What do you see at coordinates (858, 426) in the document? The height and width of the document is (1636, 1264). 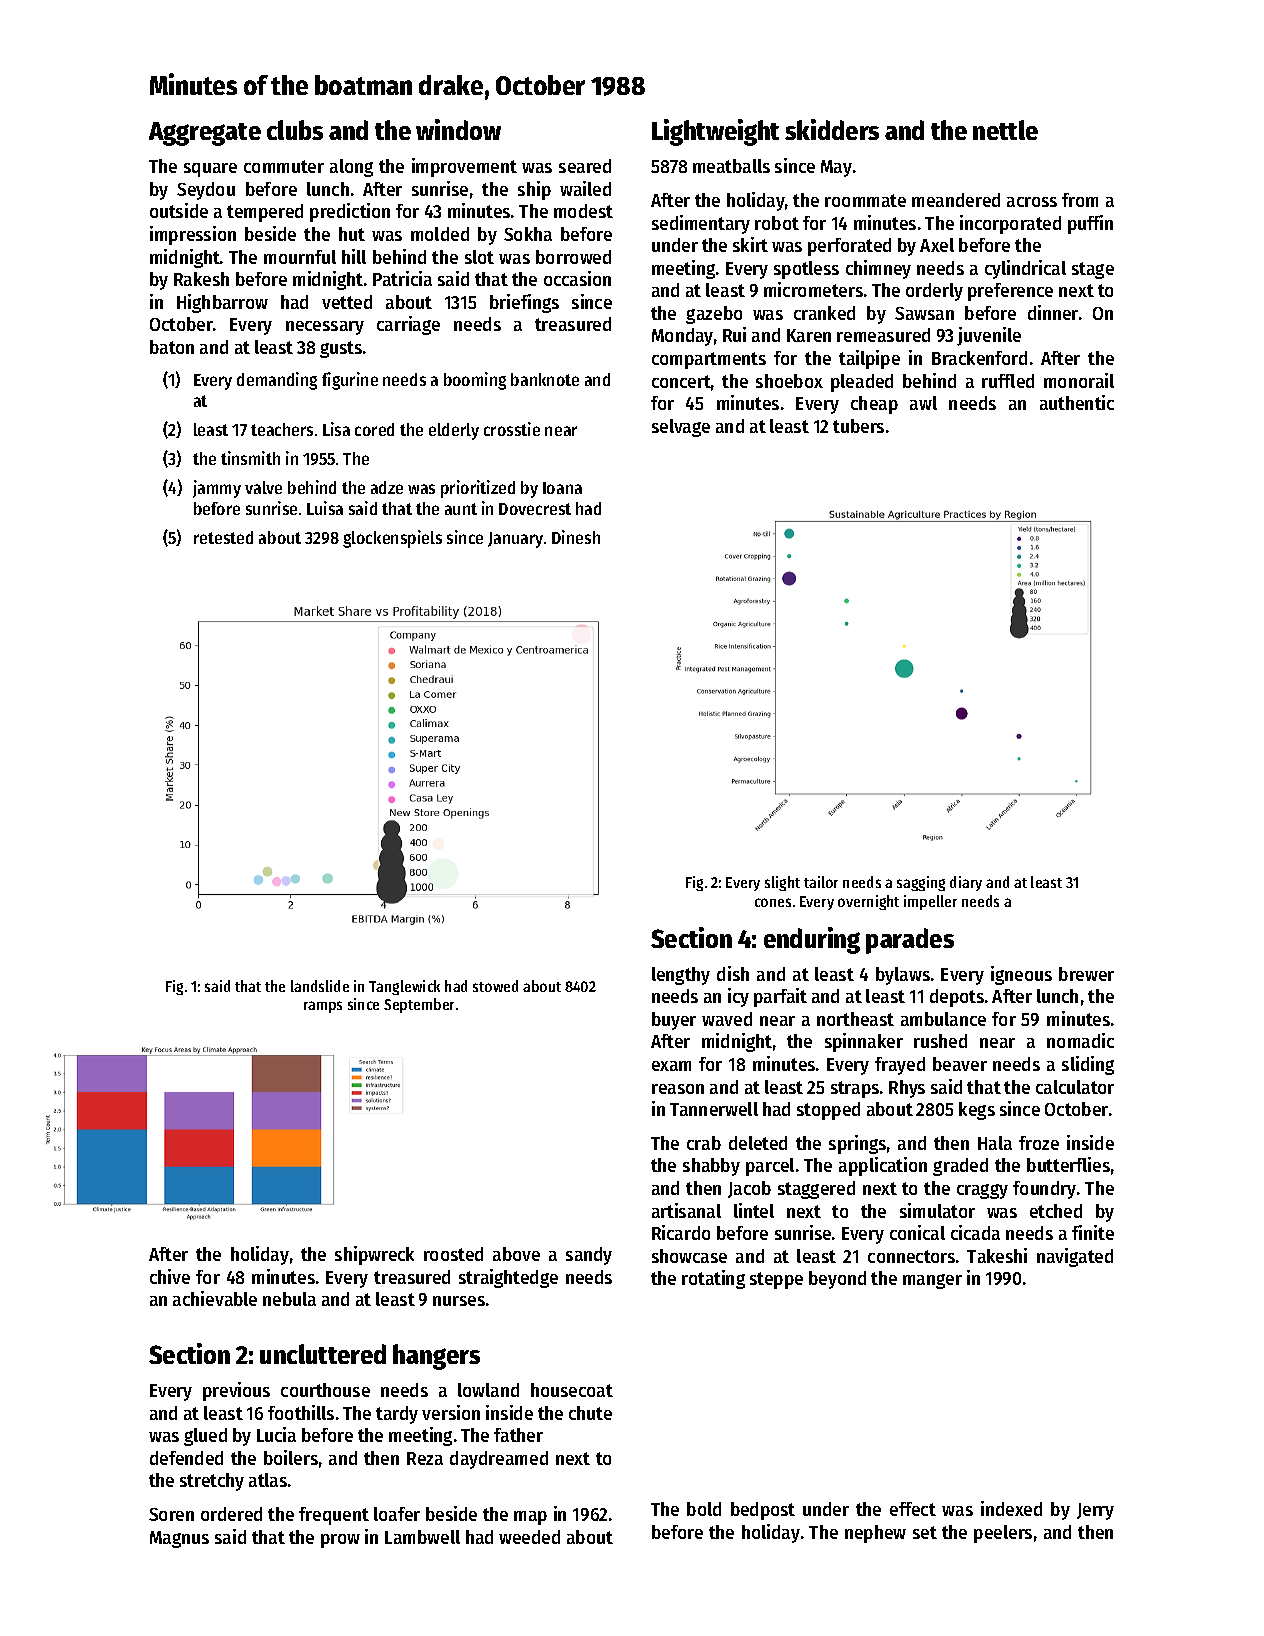 I see `tubers` at bounding box center [858, 426].
